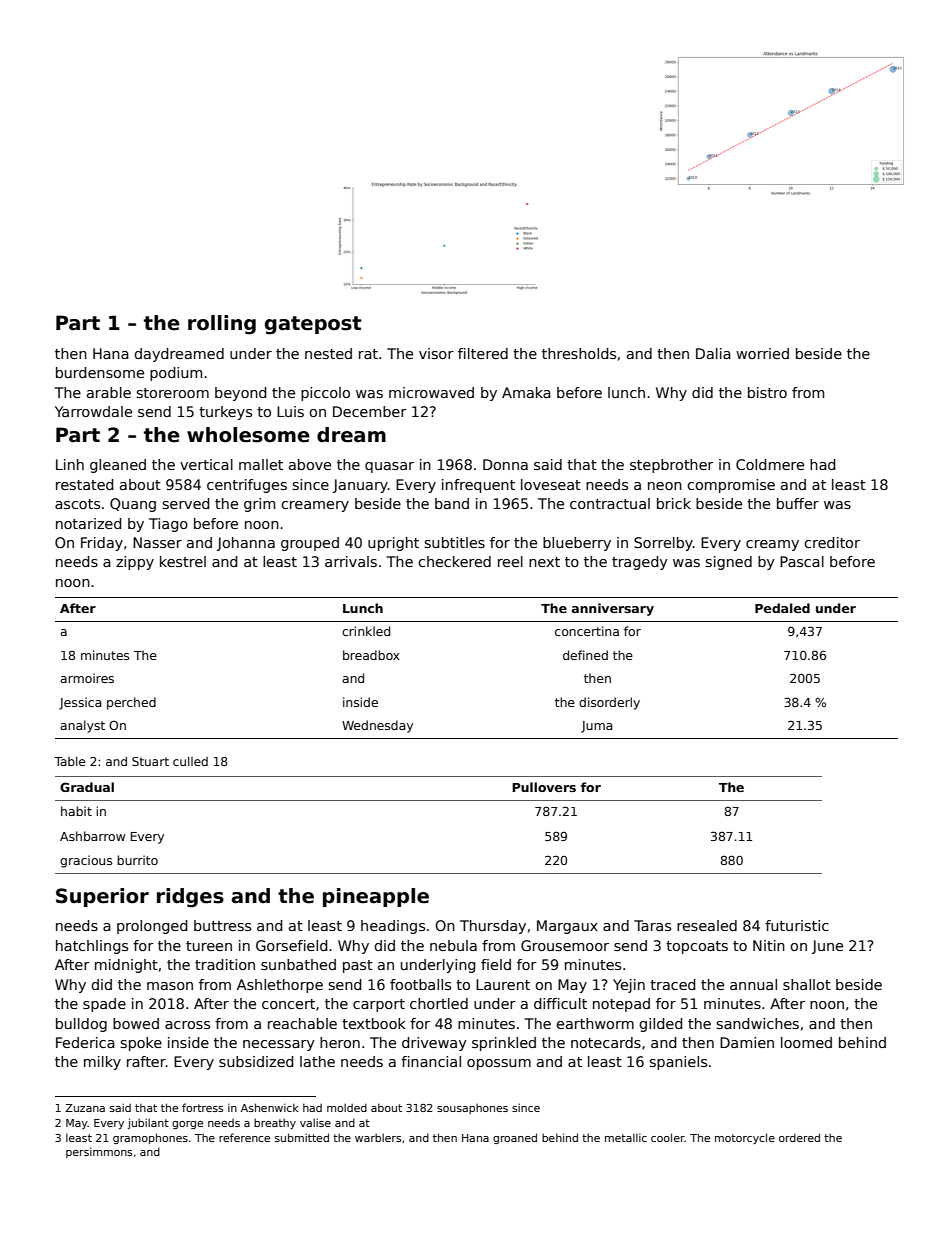 The width and height of the image is (952, 1233). What do you see at coordinates (832, 542) in the image?
I see `creditor` at bounding box center [832, 542].
